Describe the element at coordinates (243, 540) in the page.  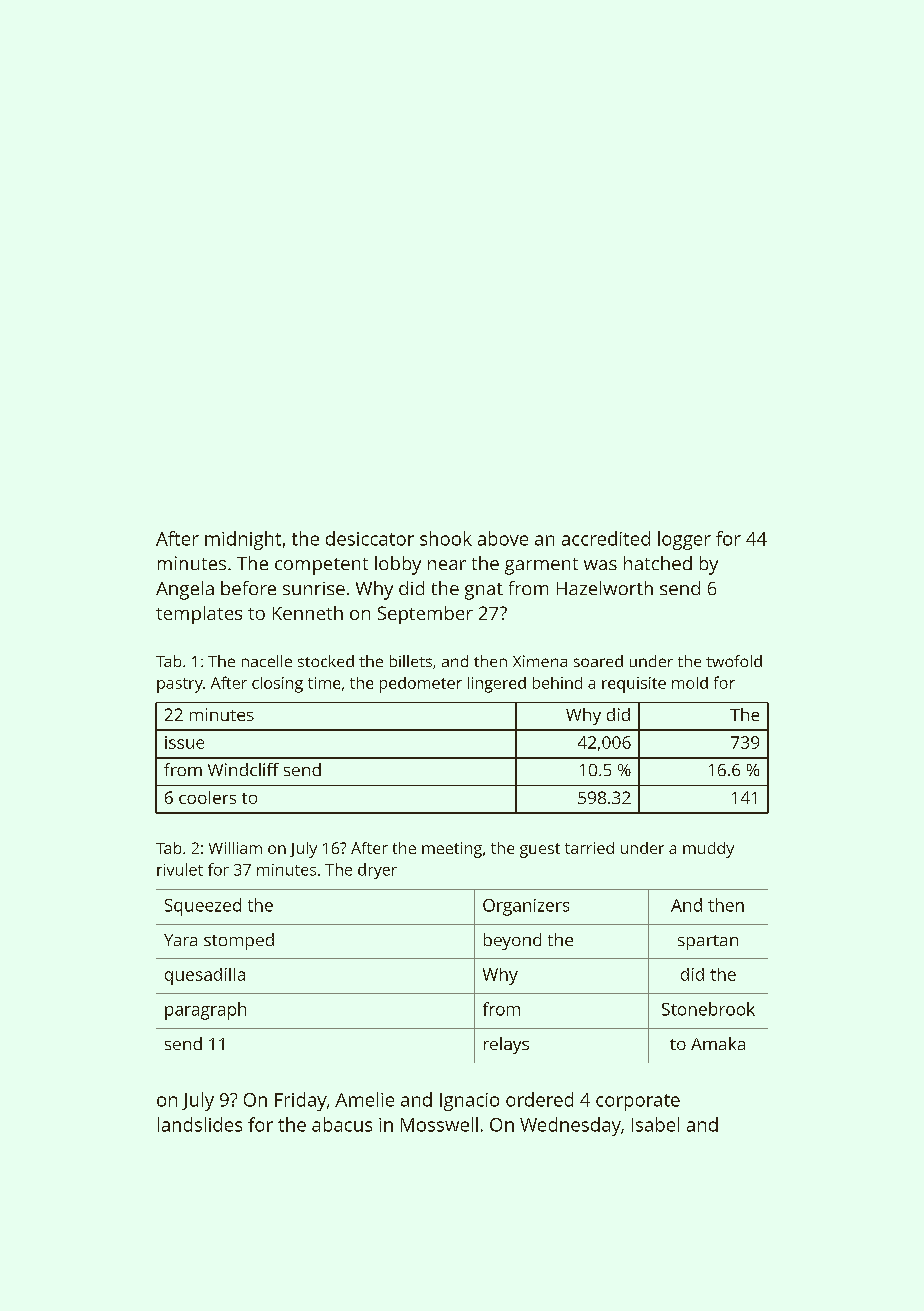
I see `midnight` at that location.
